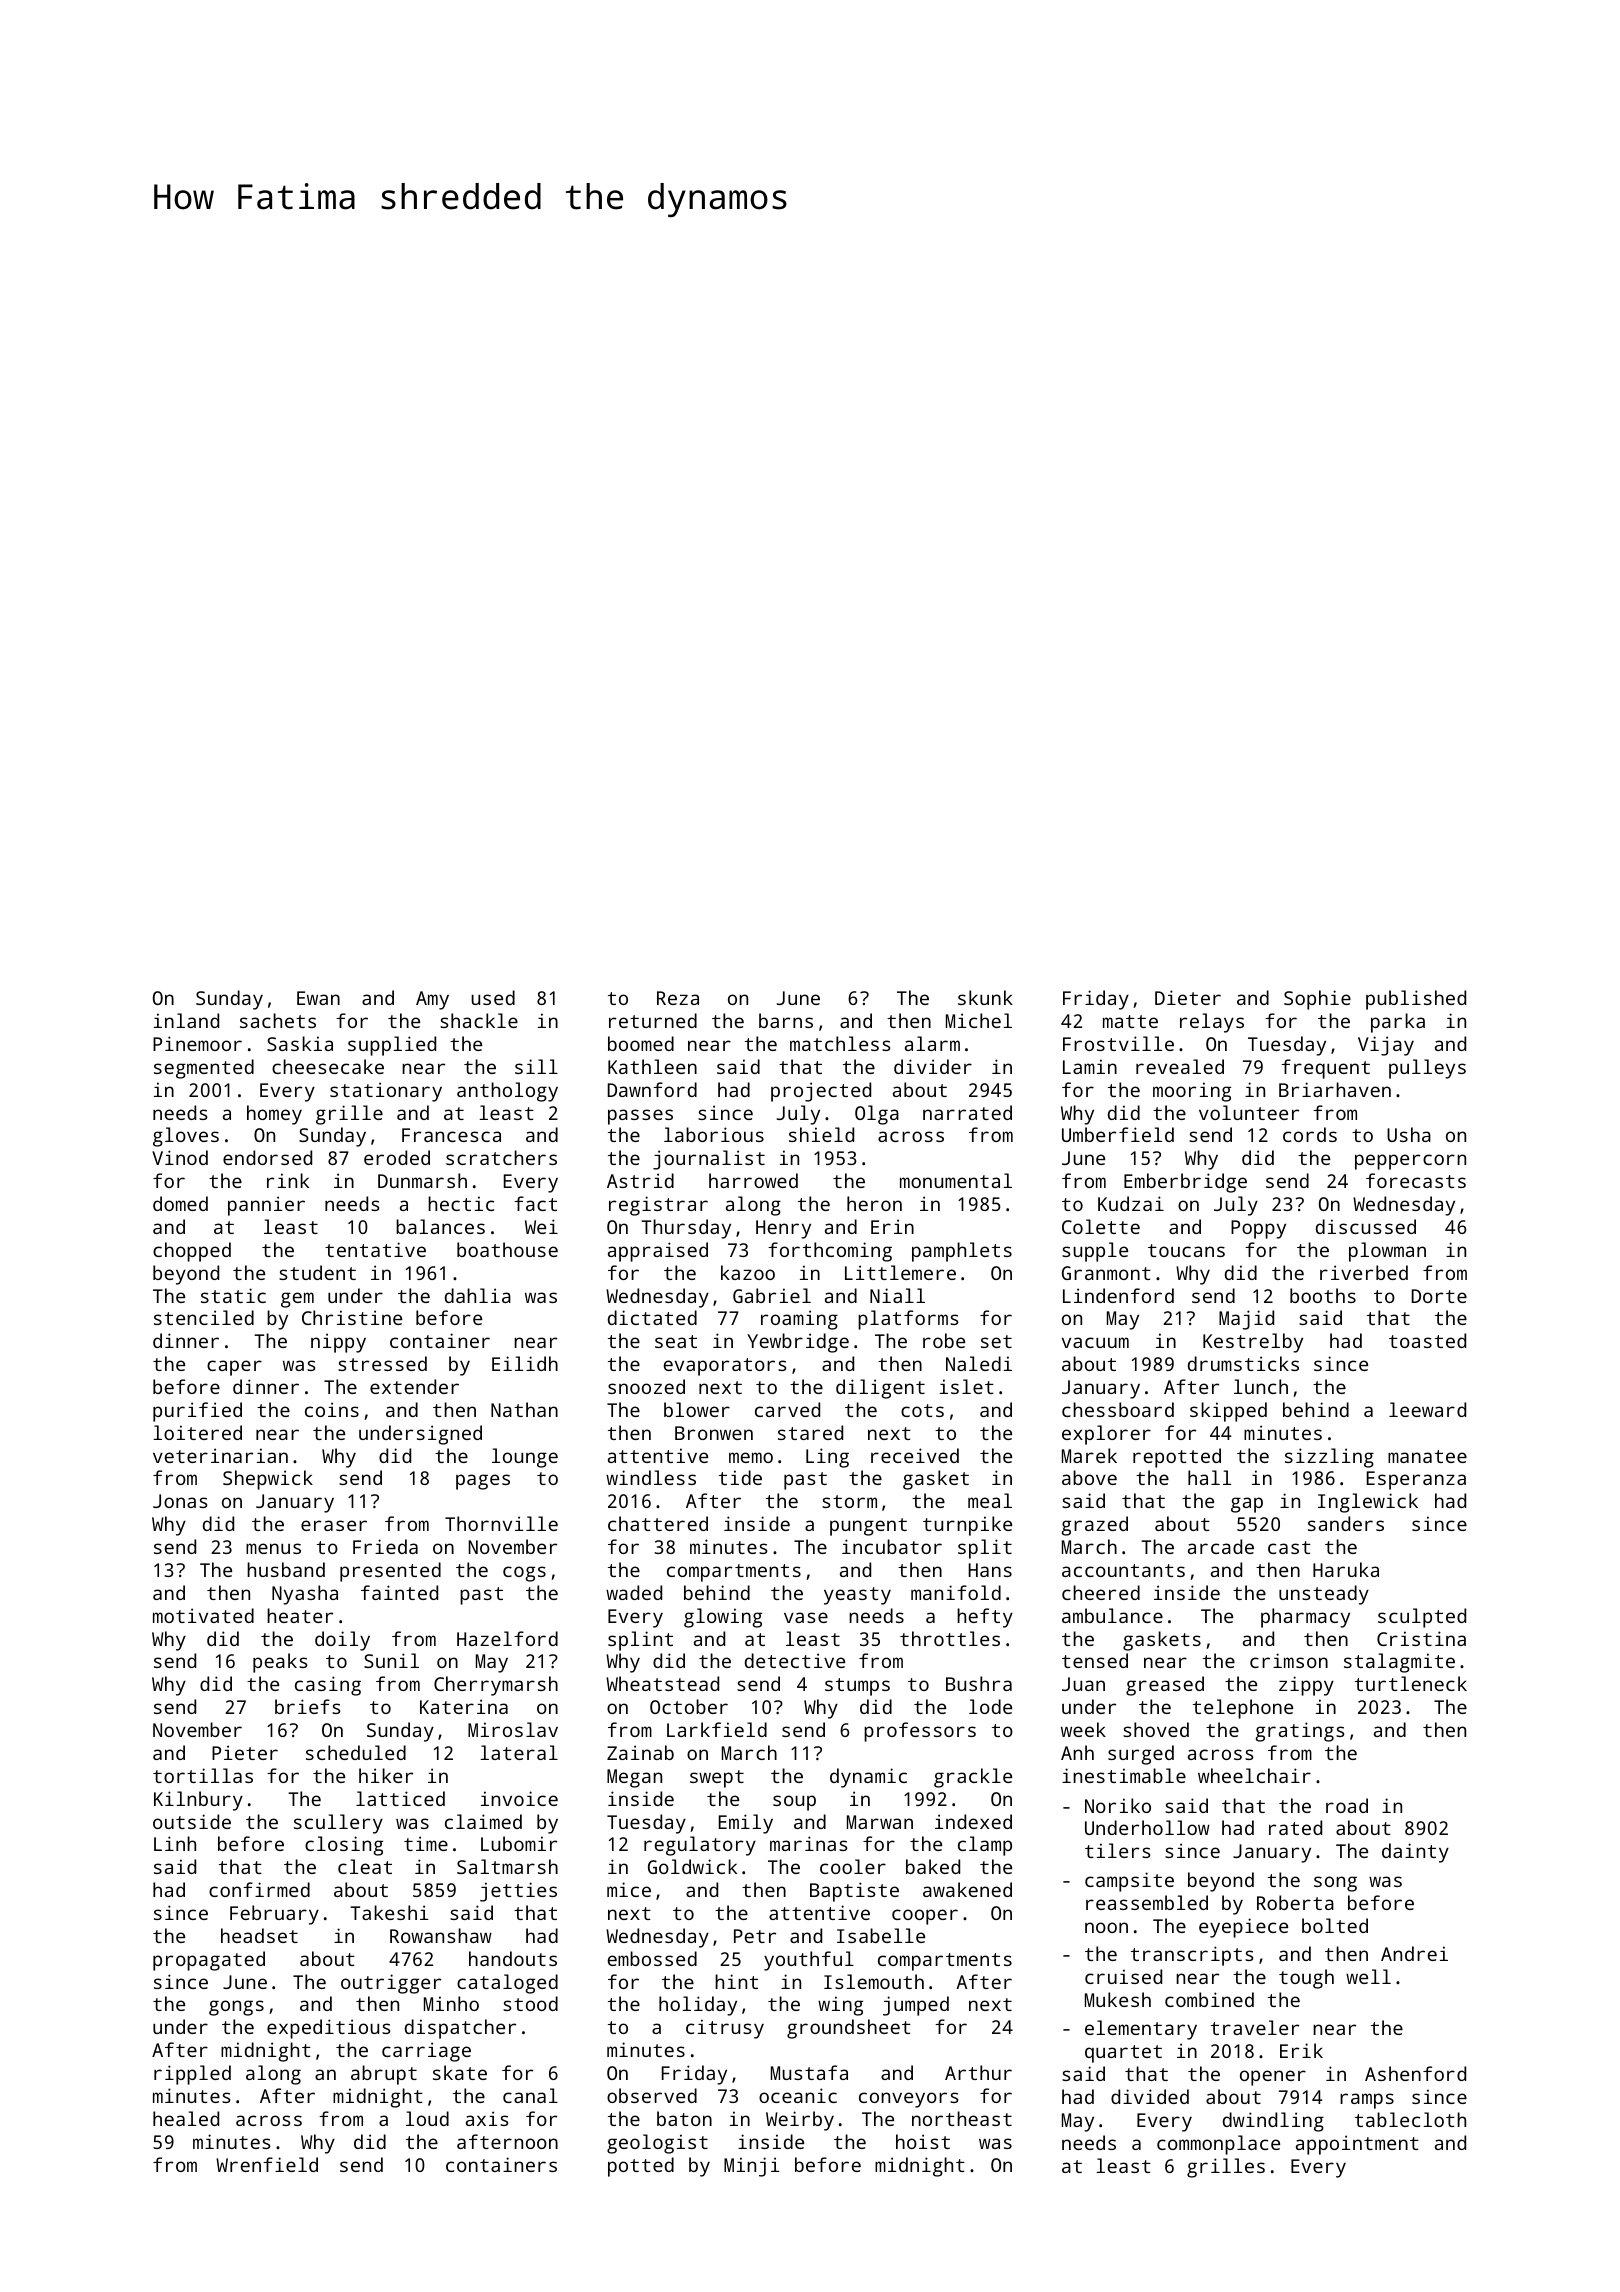  What do you see at coordinates (1165, 1686) in the screenshot?
I see `greased` at bounding box center [1165, 1686].
